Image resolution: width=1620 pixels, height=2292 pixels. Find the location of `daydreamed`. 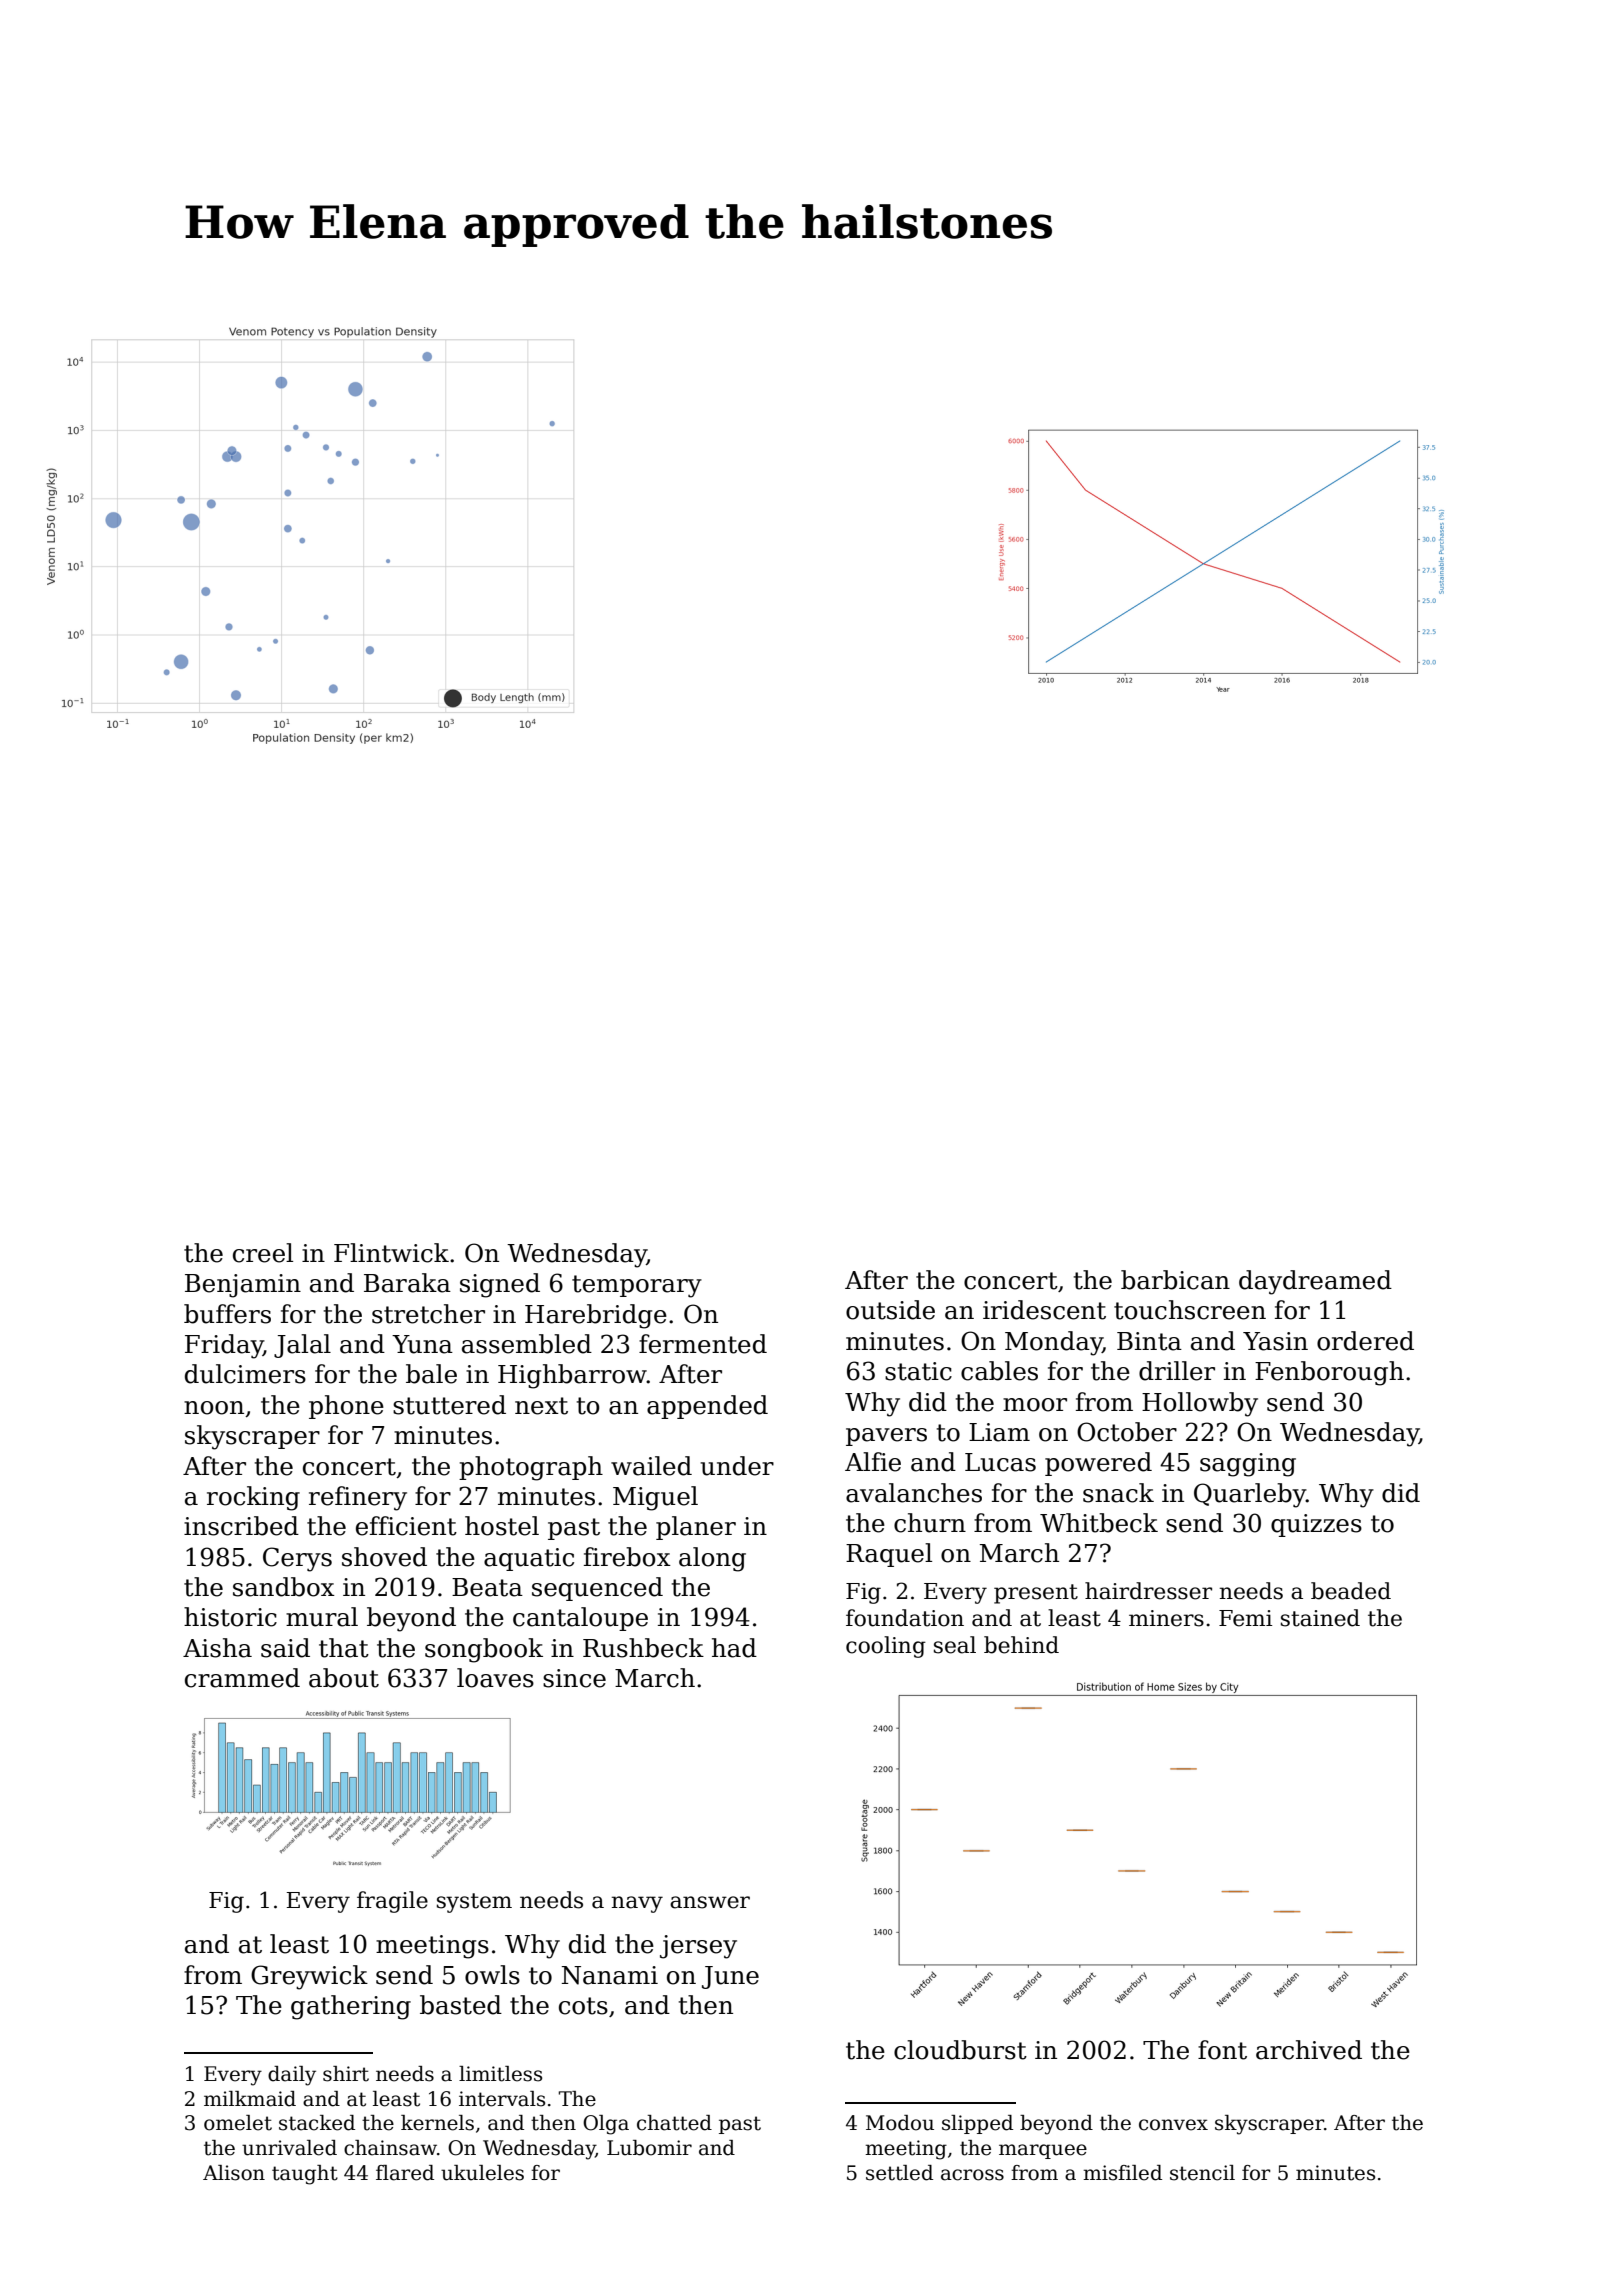

daydreamed is located at coordinates (1315, 1282).
